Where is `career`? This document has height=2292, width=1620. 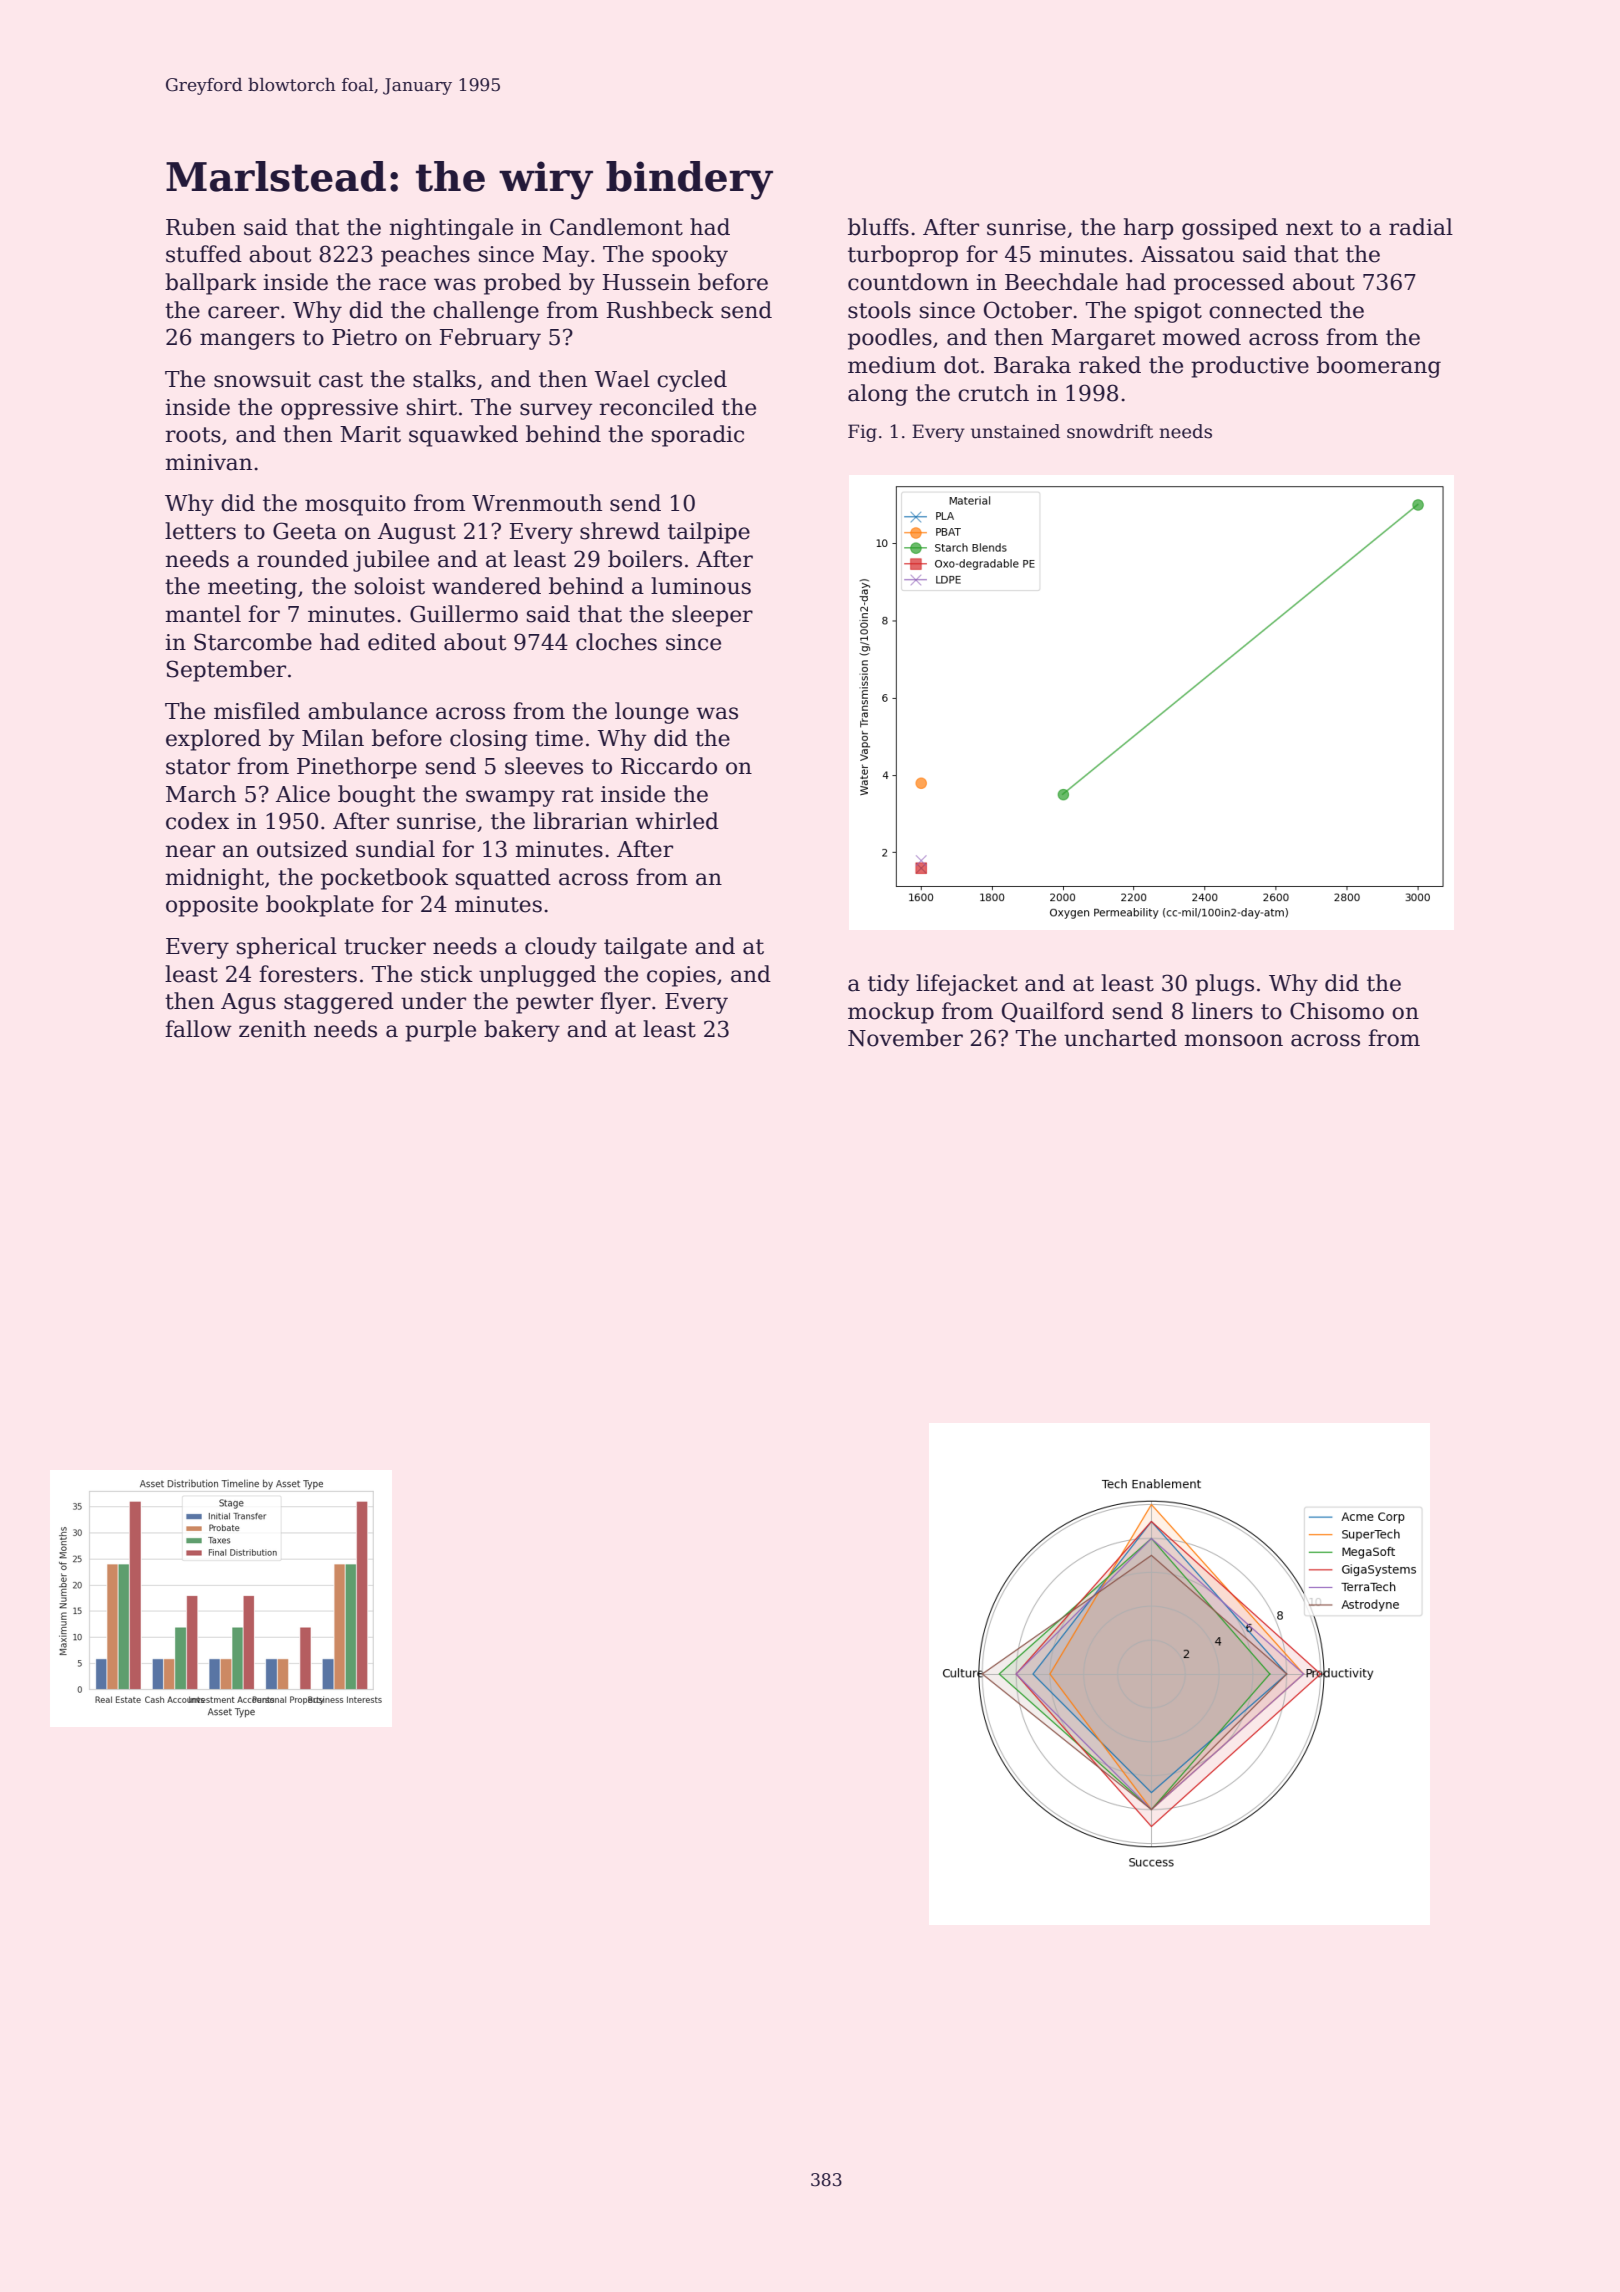
career is located at coordinates (243, 312).
